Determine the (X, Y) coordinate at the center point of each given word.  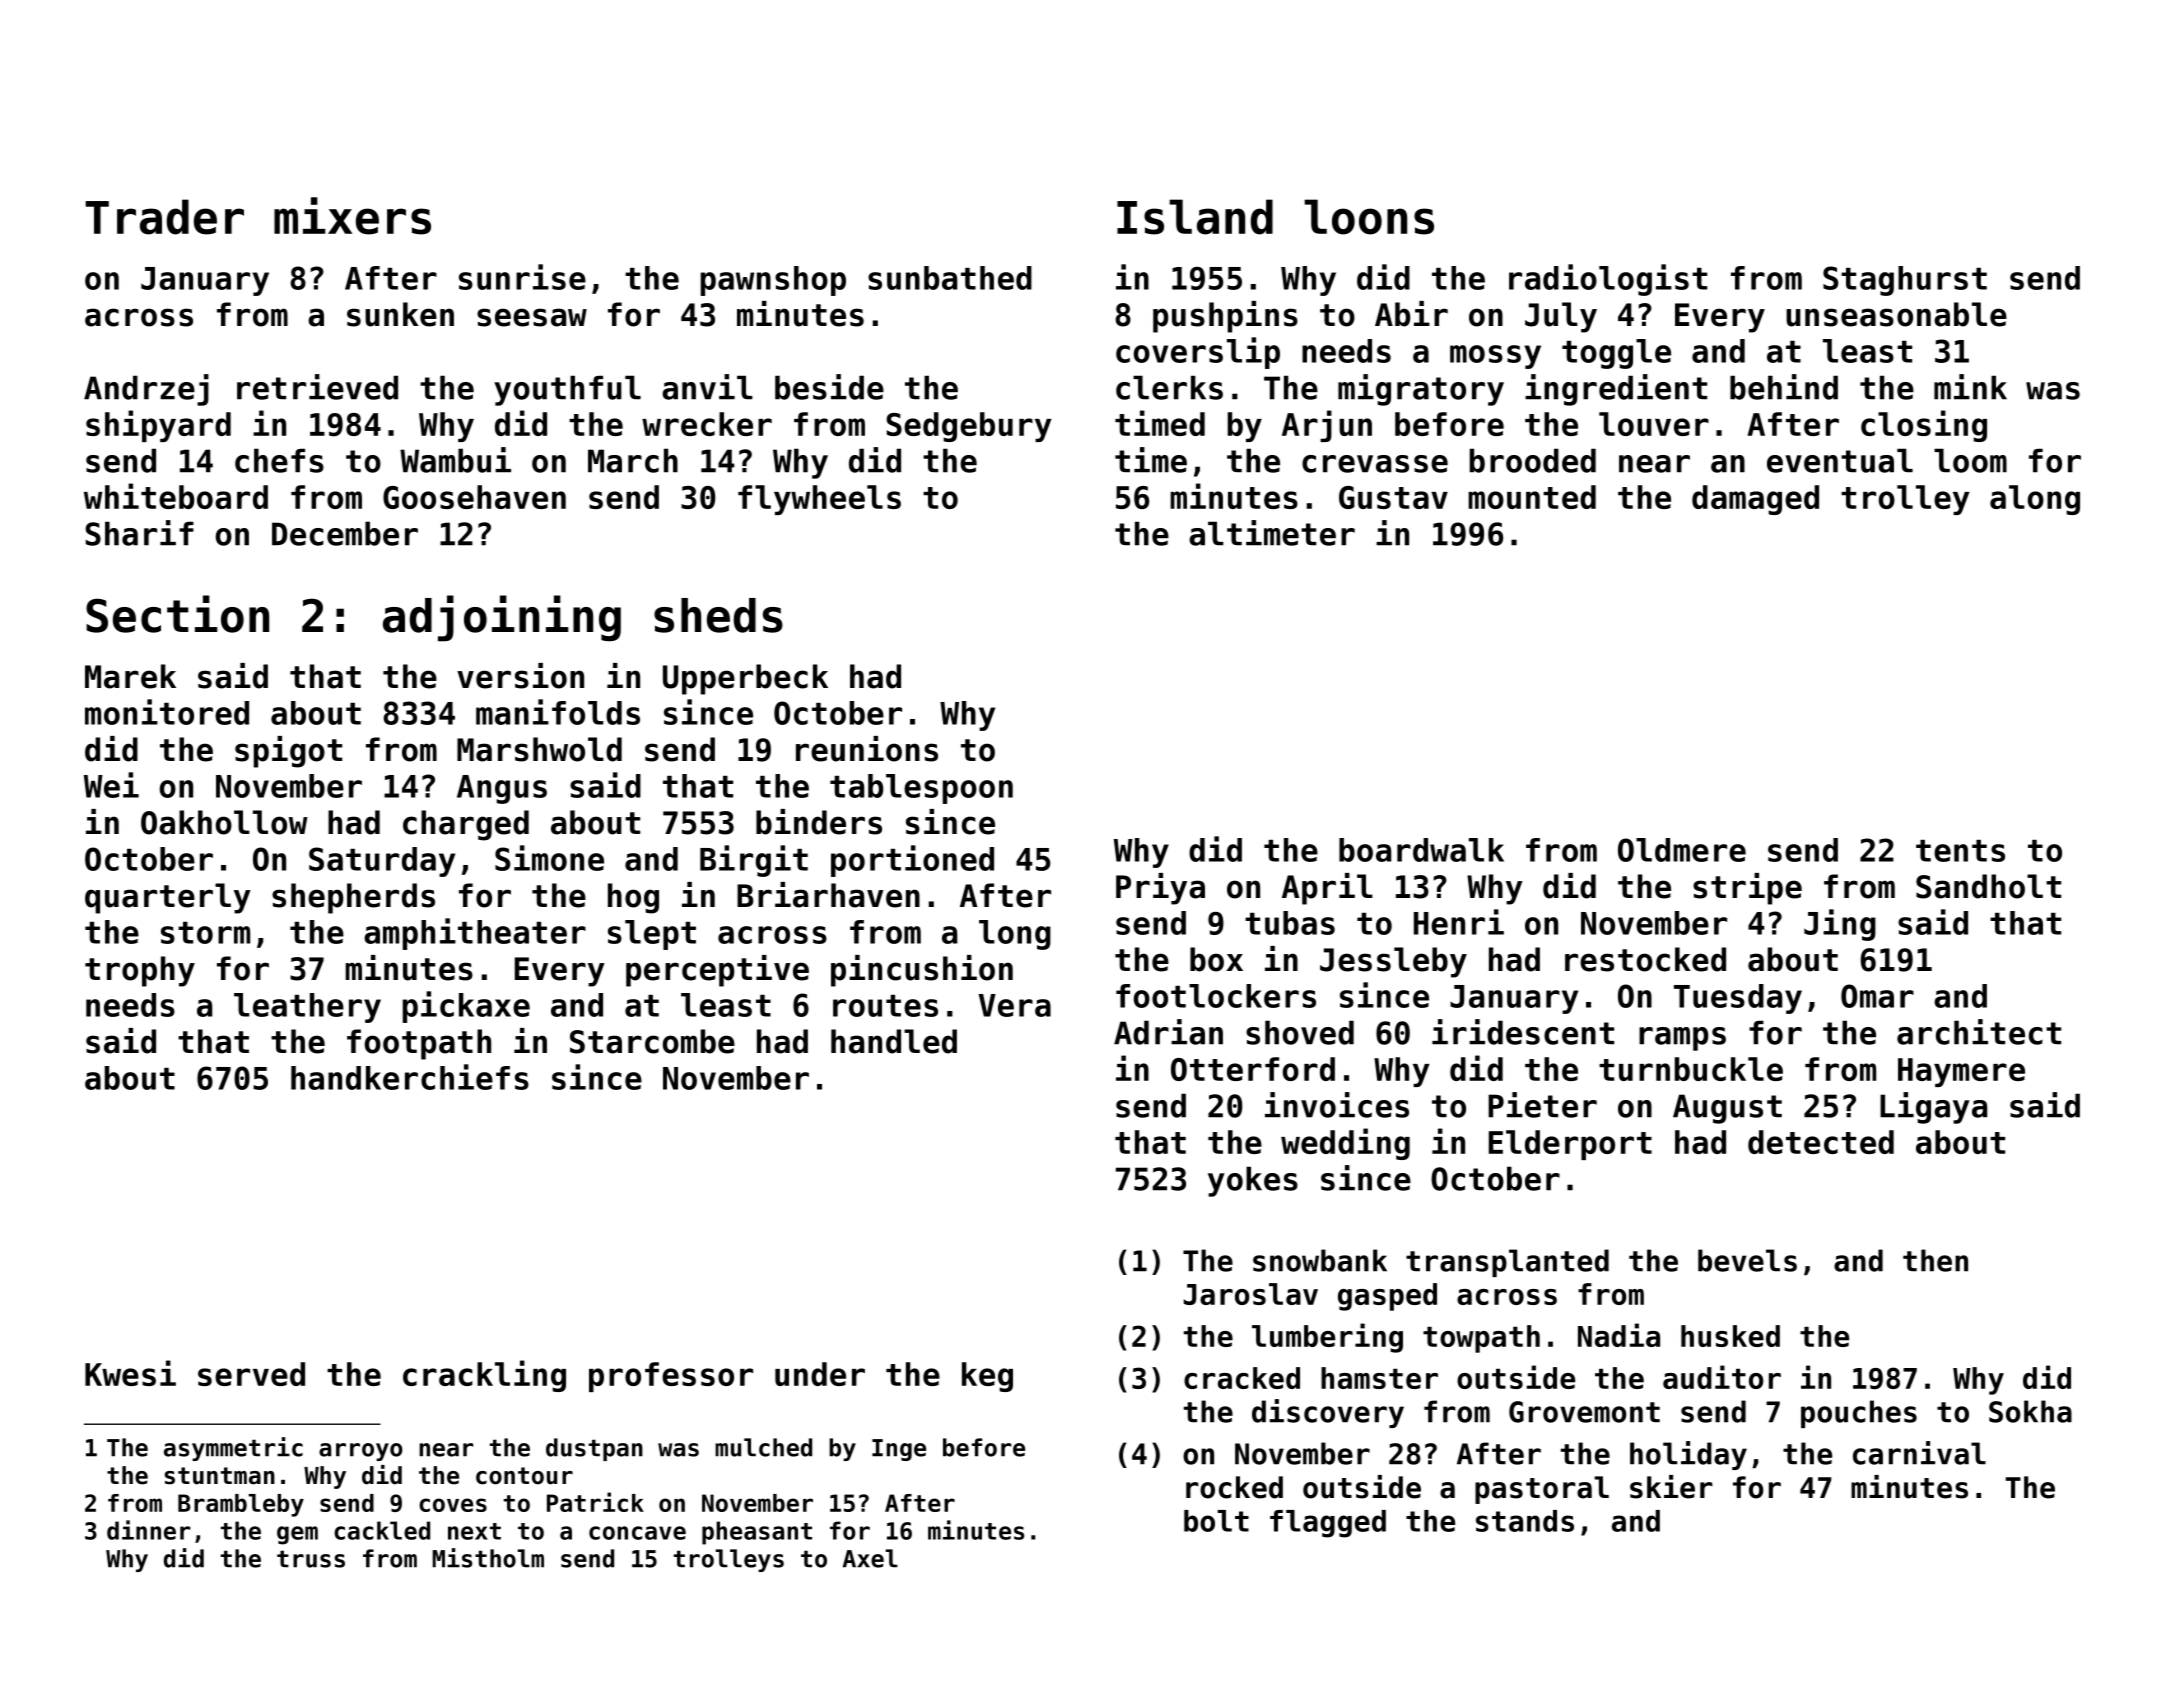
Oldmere (1682, 850)
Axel (870, 1558)
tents (1960, 851)
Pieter (1542, 1105)
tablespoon (921, 789)
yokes (1253, 1181)
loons (1369, 217)
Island (1195, 217)
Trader (164, 217)
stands (1525, 1521)
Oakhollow (224, 822)
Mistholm (488, 1558)
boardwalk (1421, 850)
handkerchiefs (410, 1077)
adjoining (502, 618)
